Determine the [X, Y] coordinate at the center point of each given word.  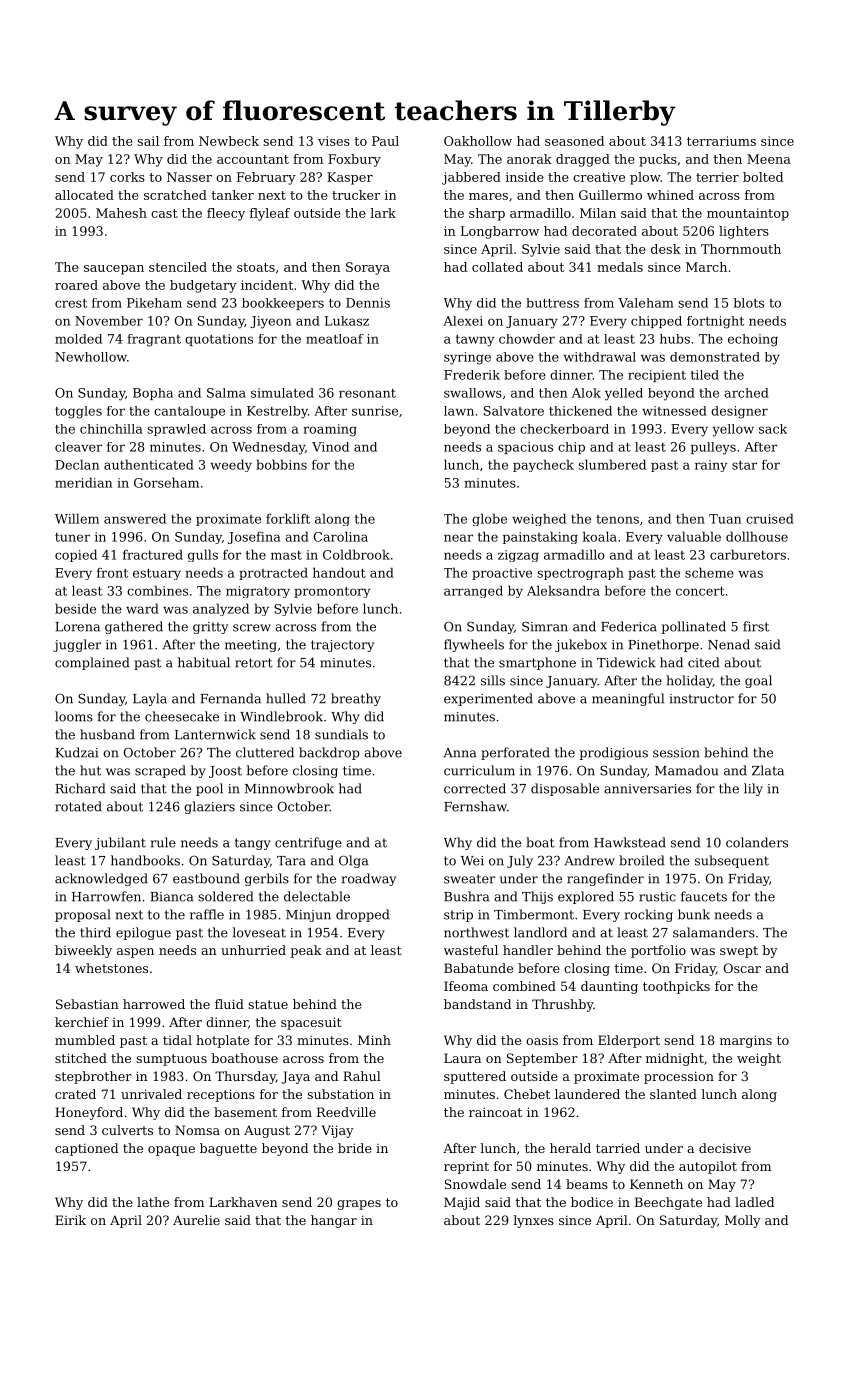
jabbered [471, 178]
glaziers [209, 807]
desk [666, 249]
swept [739, 952]
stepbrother [93, 1077]
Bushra [466, 896]
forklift [288, 518]
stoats [256, 267]
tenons [617, 519]
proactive [502, 574]
